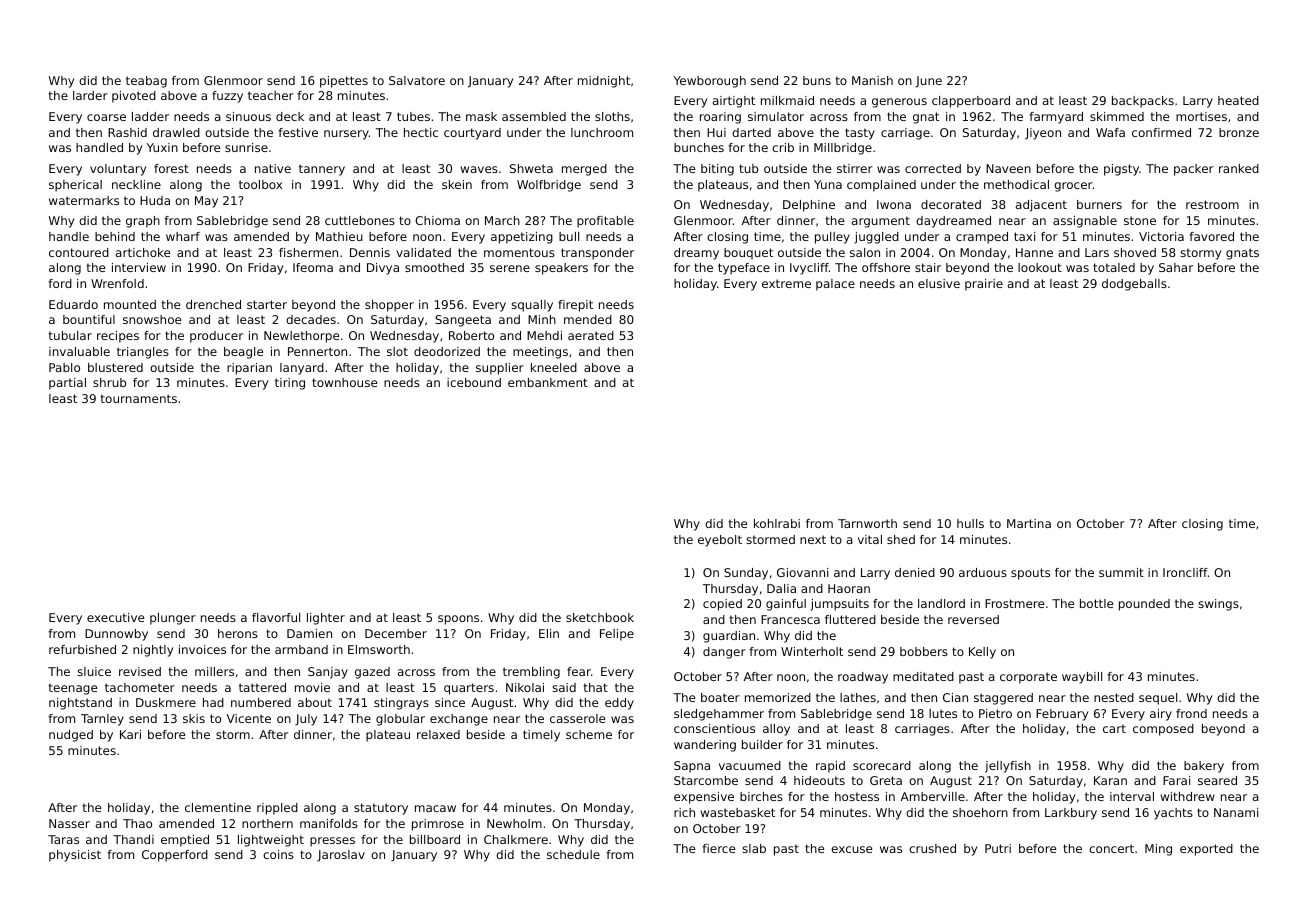 The height and width of the page is (924, 1308). I want to click on Victoria, so click(1161, 236).
